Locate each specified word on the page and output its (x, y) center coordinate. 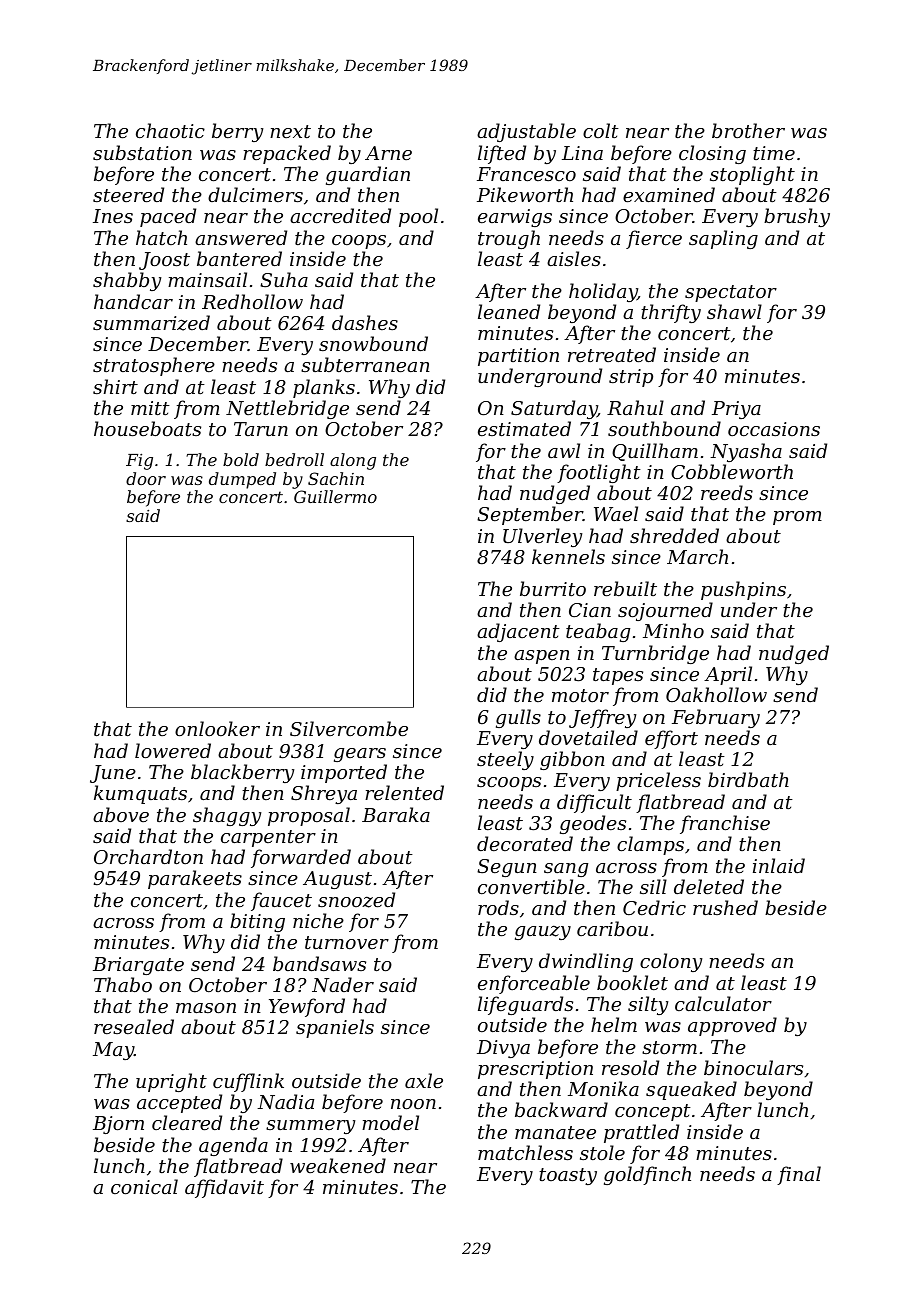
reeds (727, 492)
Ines (113, 216)
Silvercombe (349, 728)
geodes (593, 824)
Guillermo (335, 496)
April (728, 675)
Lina (582, 153)
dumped (242, 480)
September (530, 515)
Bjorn (118, 1125)
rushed (725, 907)
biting (257, 922)
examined (669, 194)
